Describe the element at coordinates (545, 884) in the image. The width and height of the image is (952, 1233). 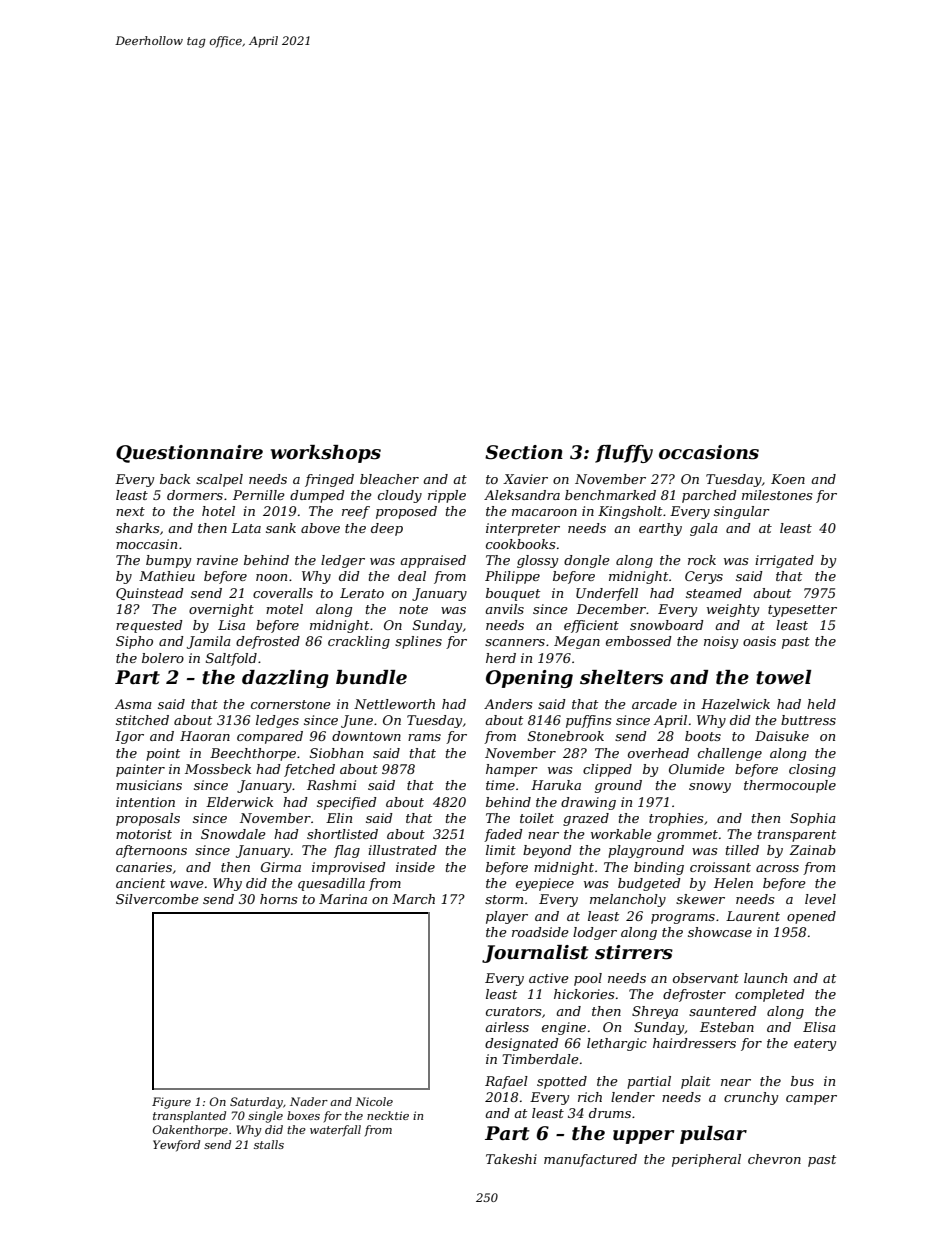
I see `eyepiece` at that location.
